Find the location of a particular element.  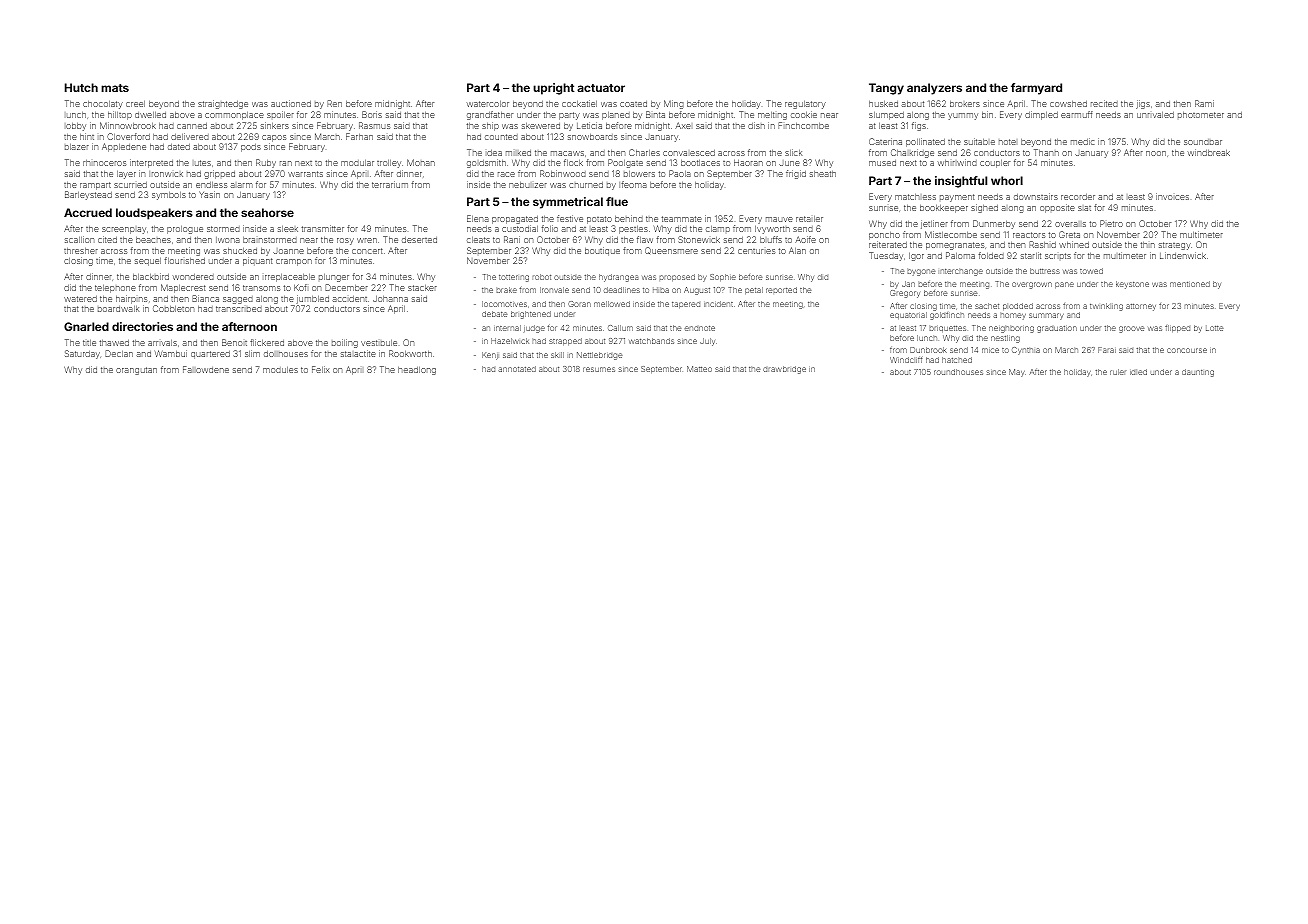

Nettlebridge is located at coordinates (599, 356).
